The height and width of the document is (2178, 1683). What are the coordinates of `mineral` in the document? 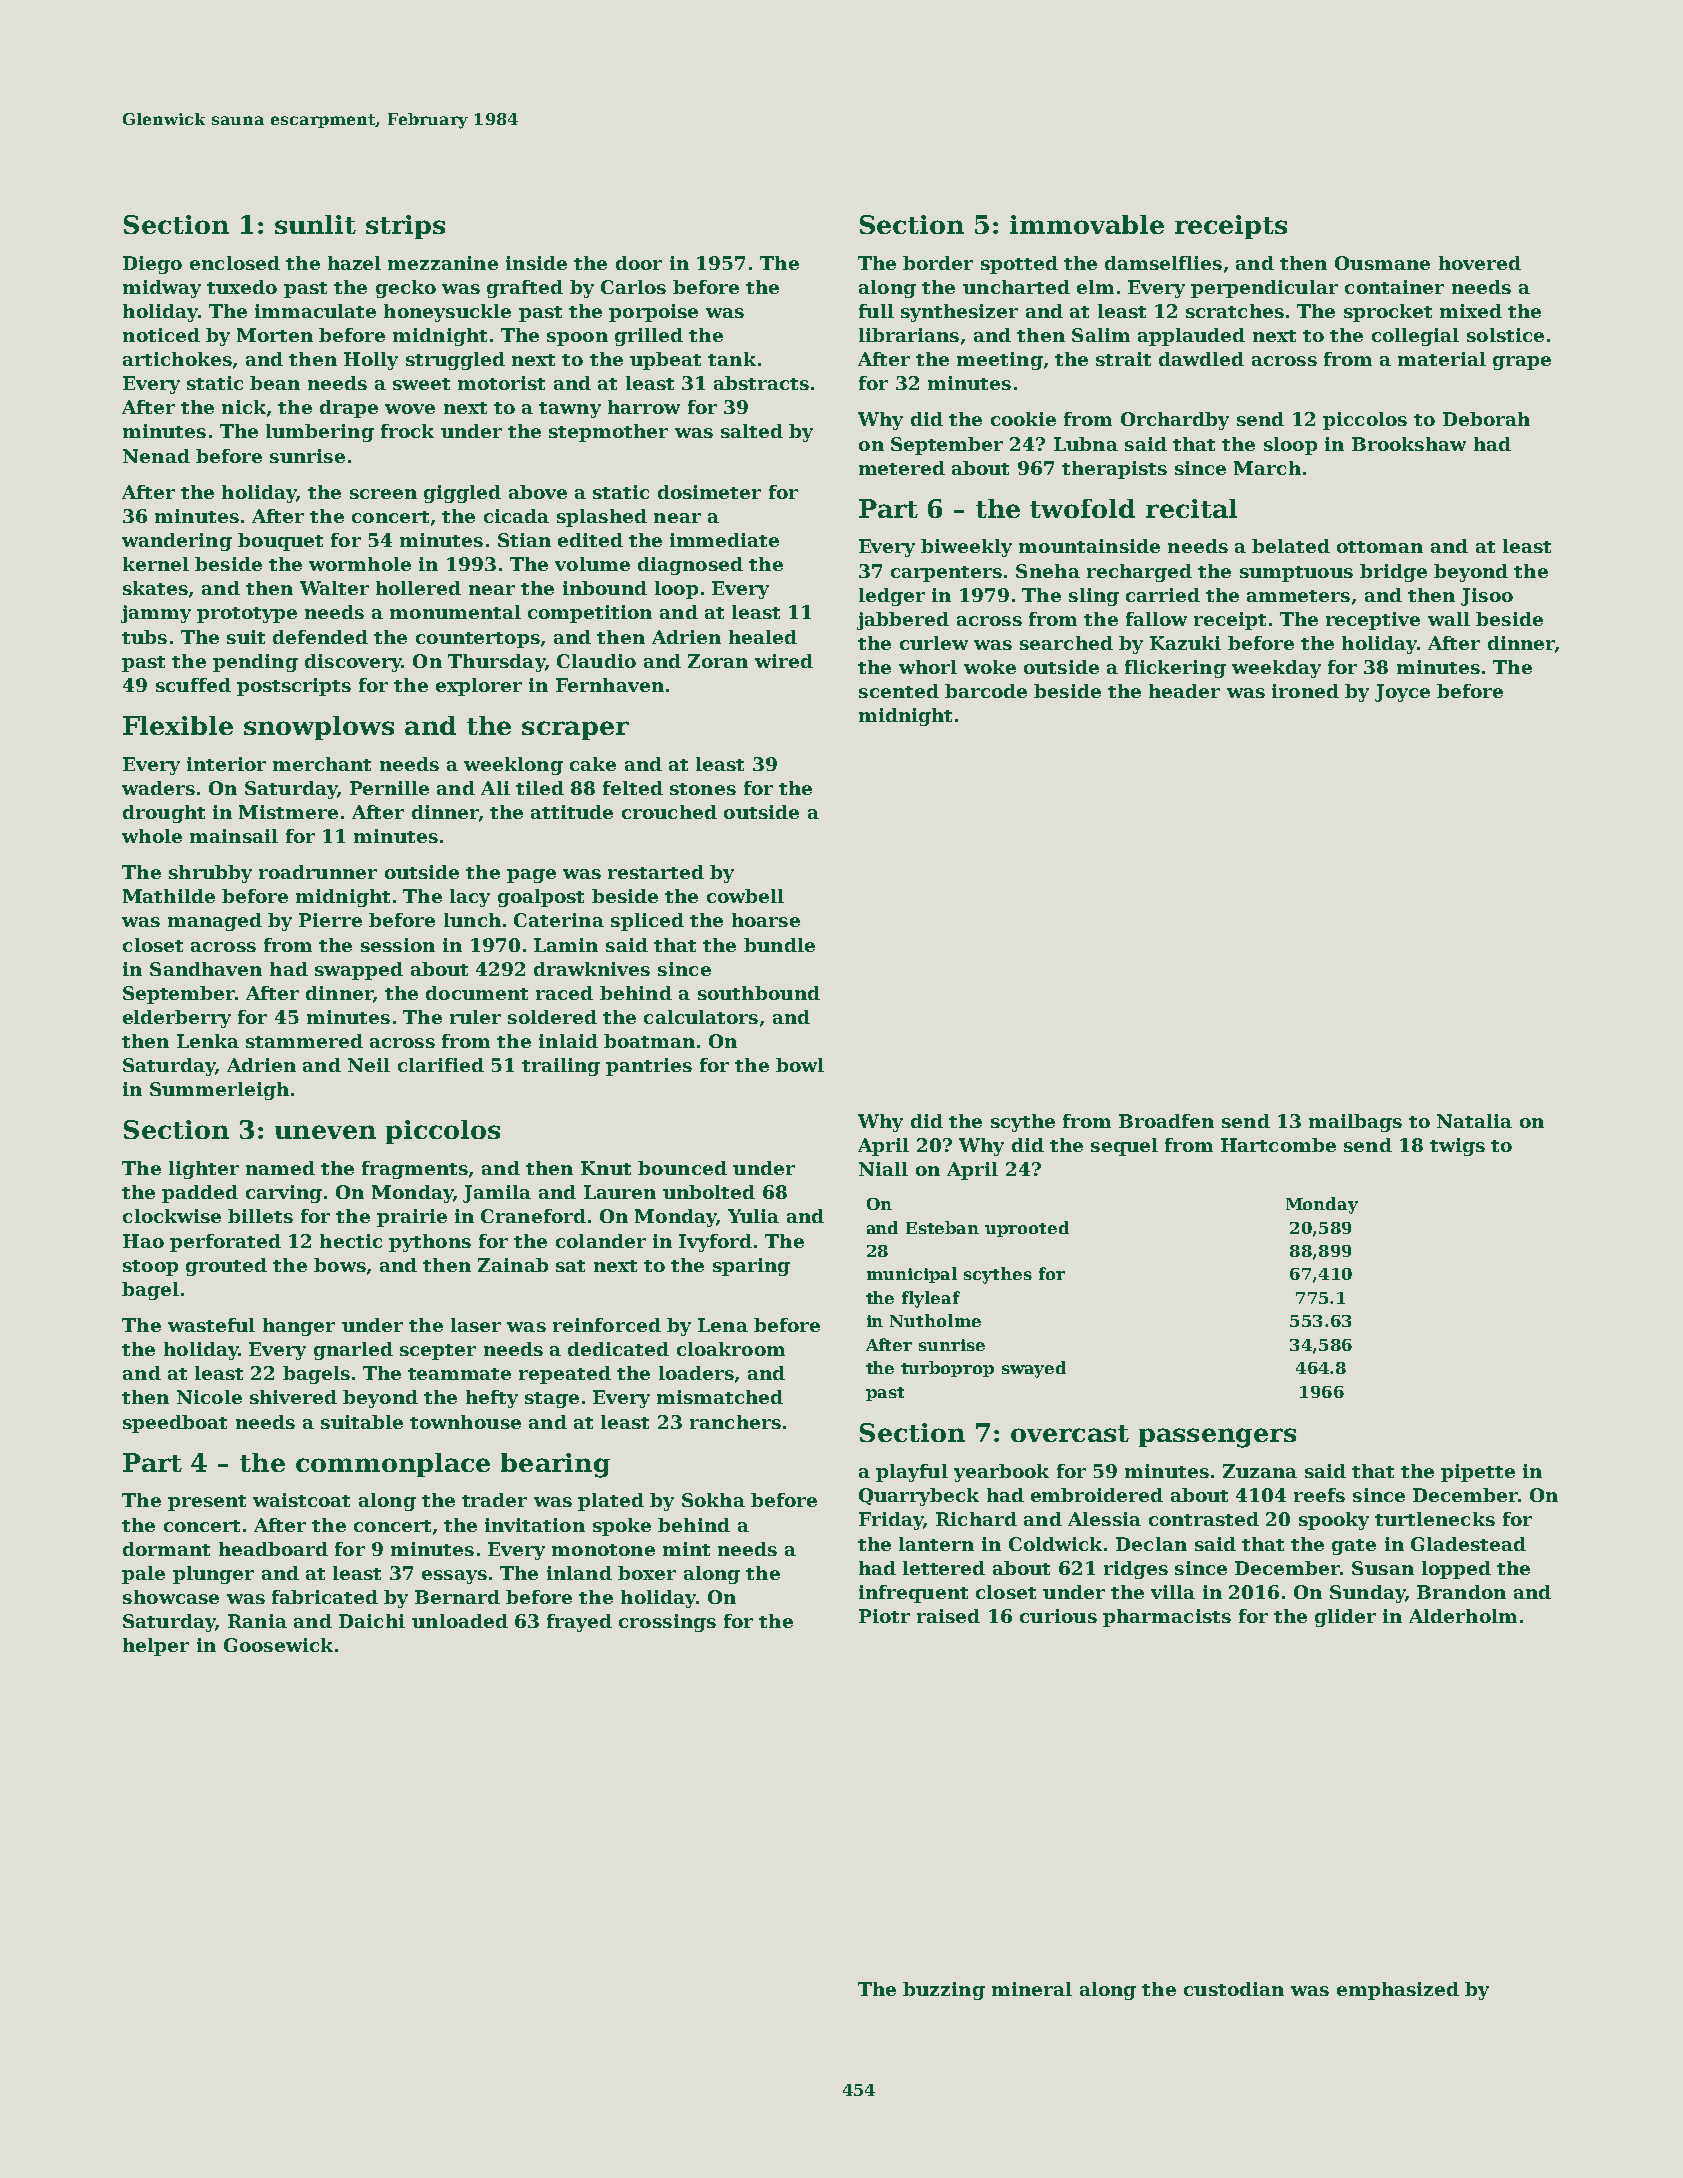 It's located at (1032, 1989).
